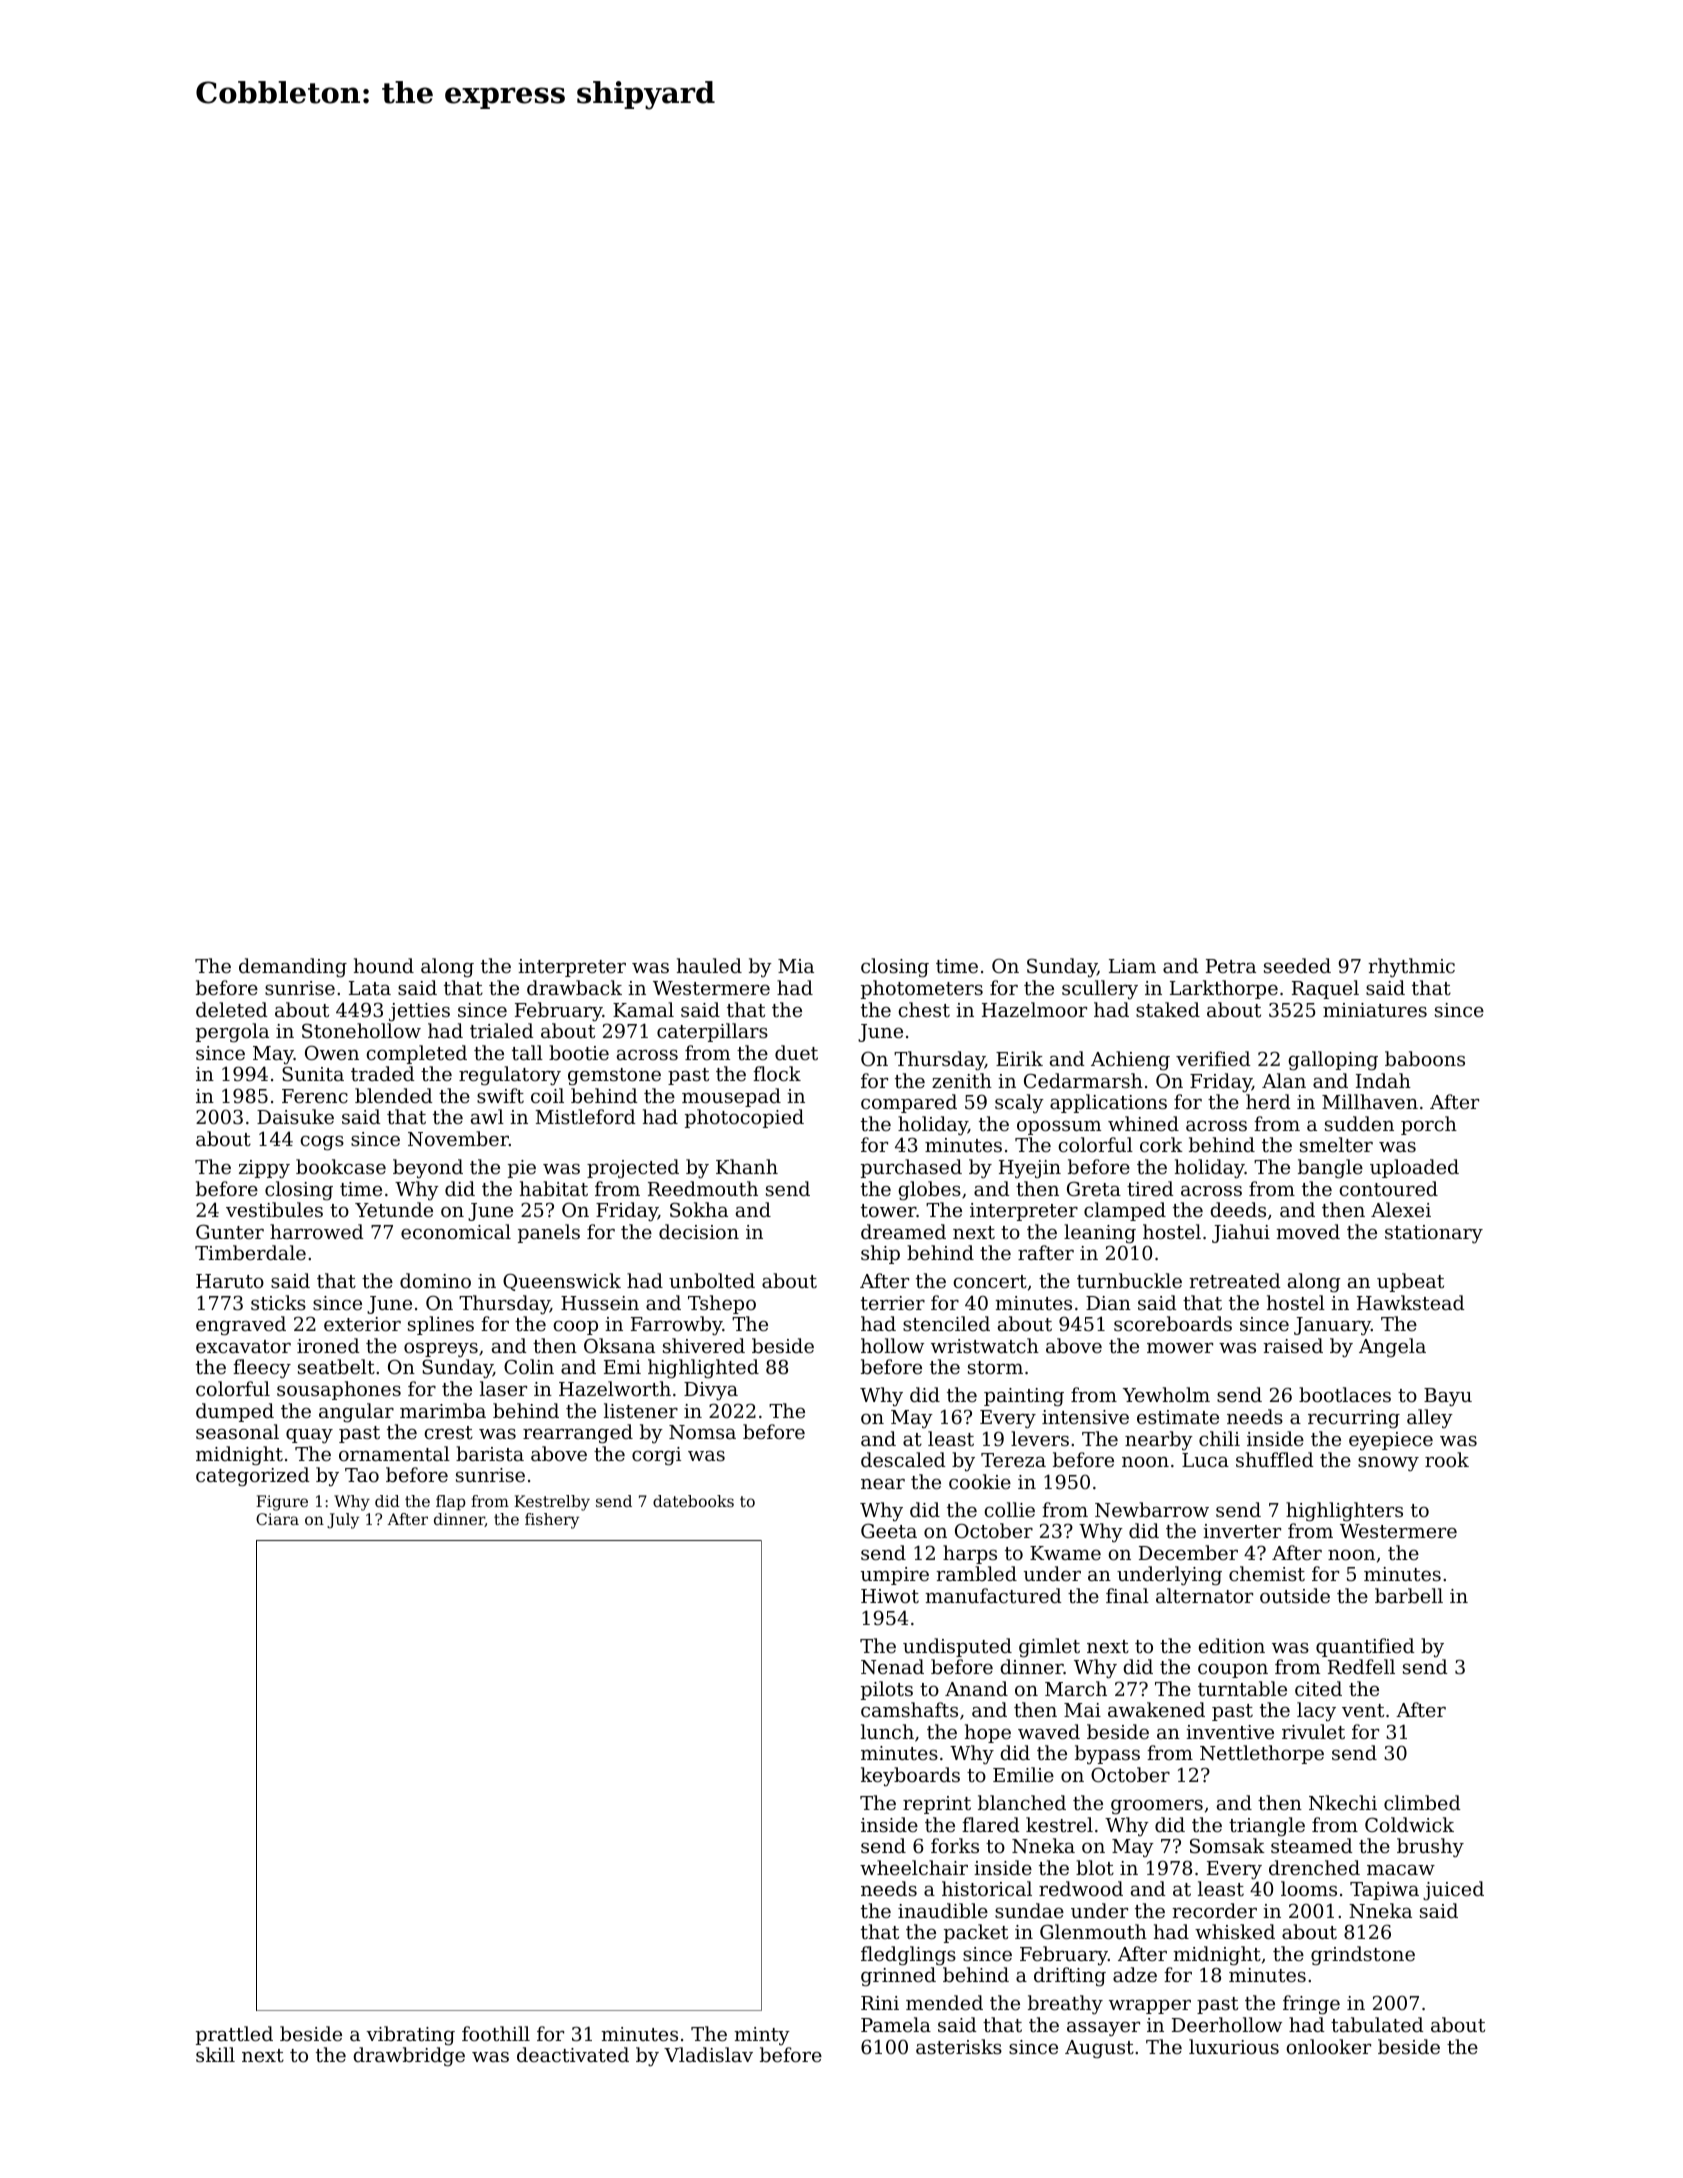 This document has width=1683, height=2178. What do you see at coordinates (496, 2033) in the document?
I see `foothill` at bounding box center [496, 2033].
